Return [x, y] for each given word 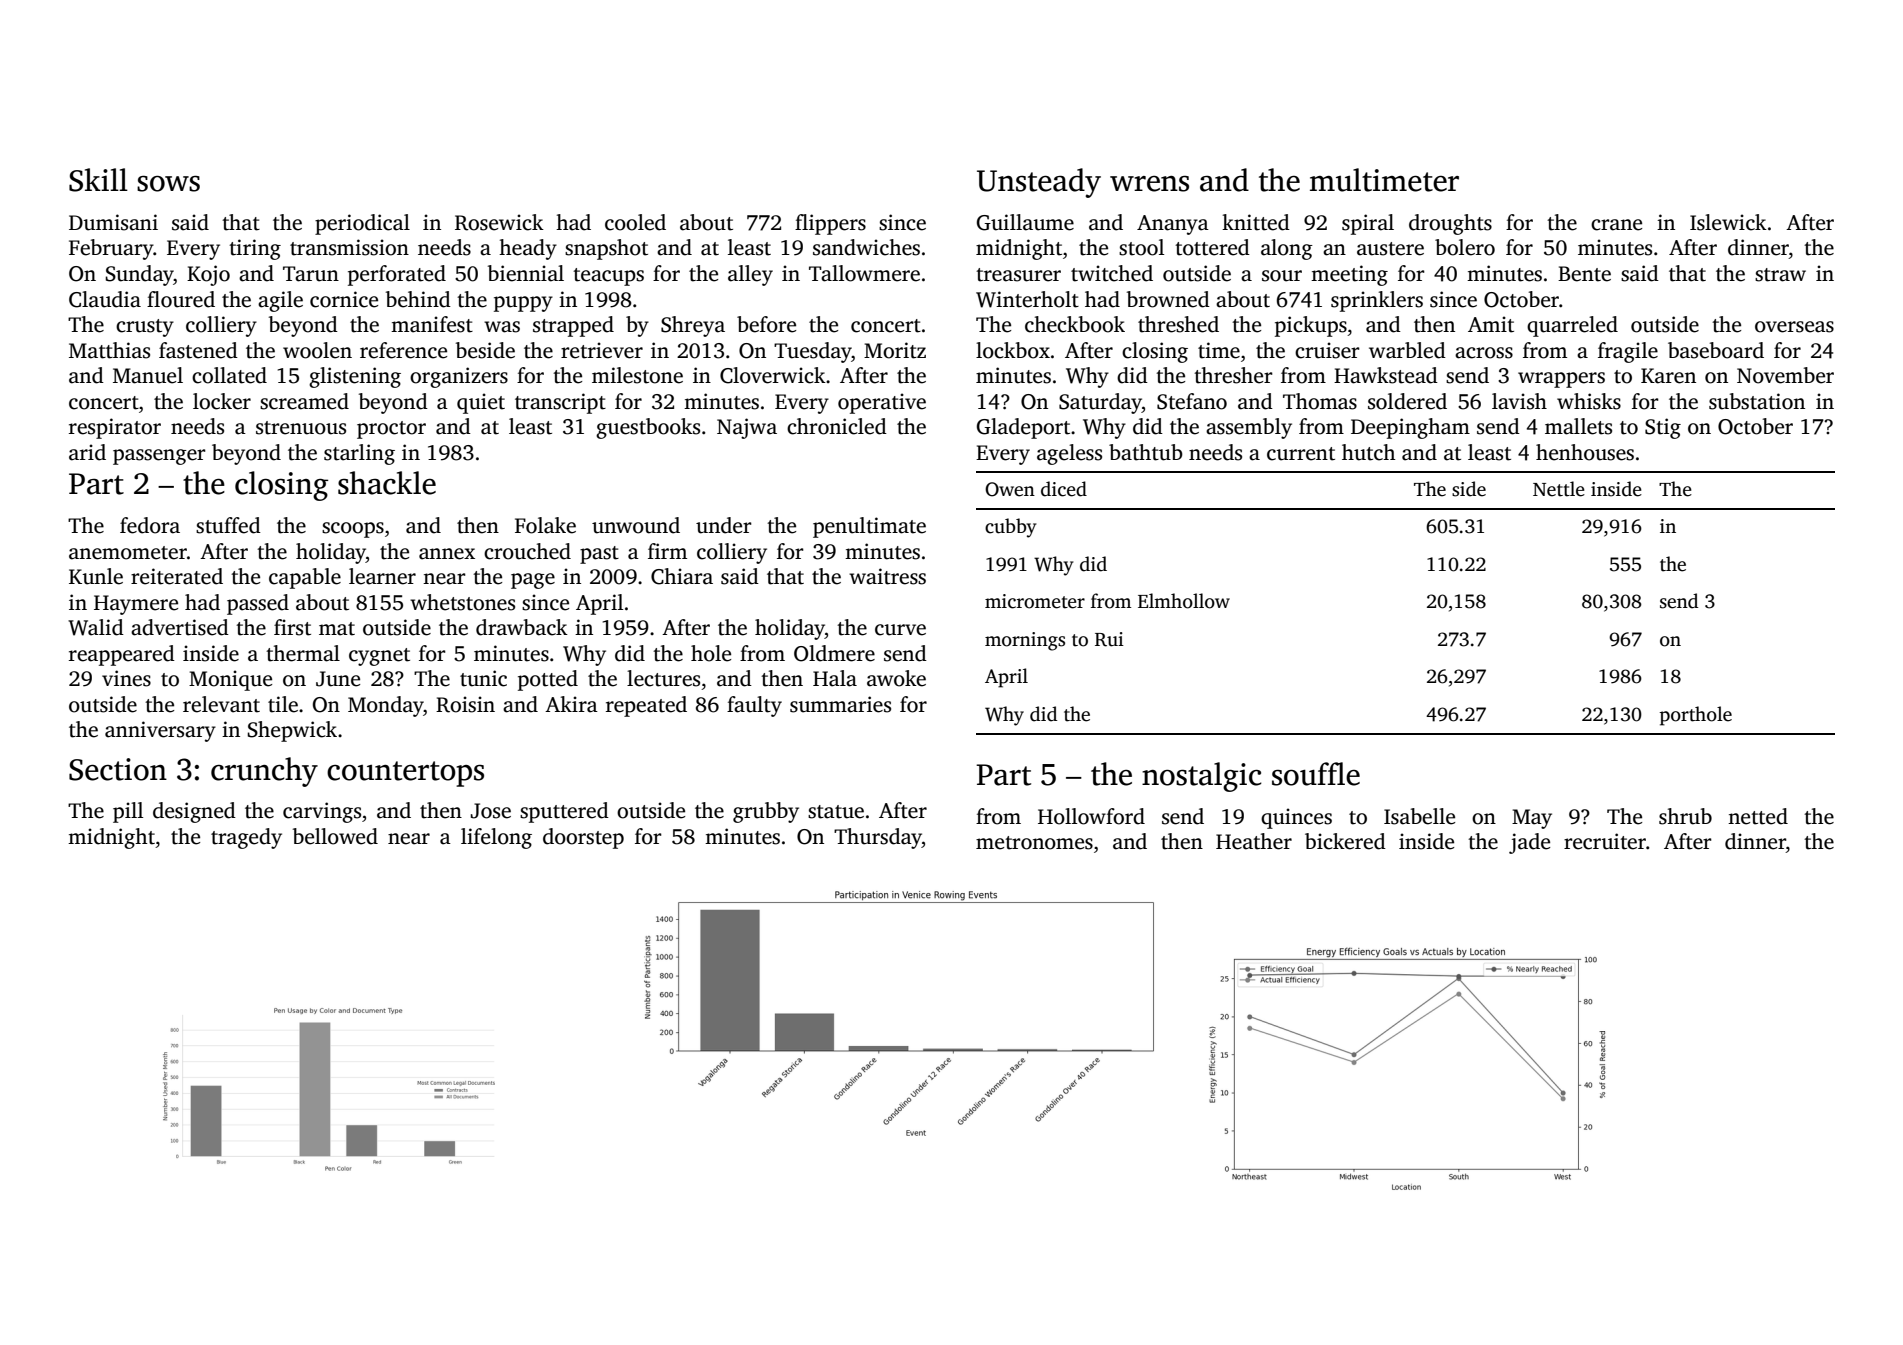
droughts [1450, 224]
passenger [159, 457]
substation [1757, 401]
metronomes [1034, 843]
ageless [1069, 454]
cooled [635, 222]
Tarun [311, 274]
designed [194, 812]
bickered [1345, 841]
